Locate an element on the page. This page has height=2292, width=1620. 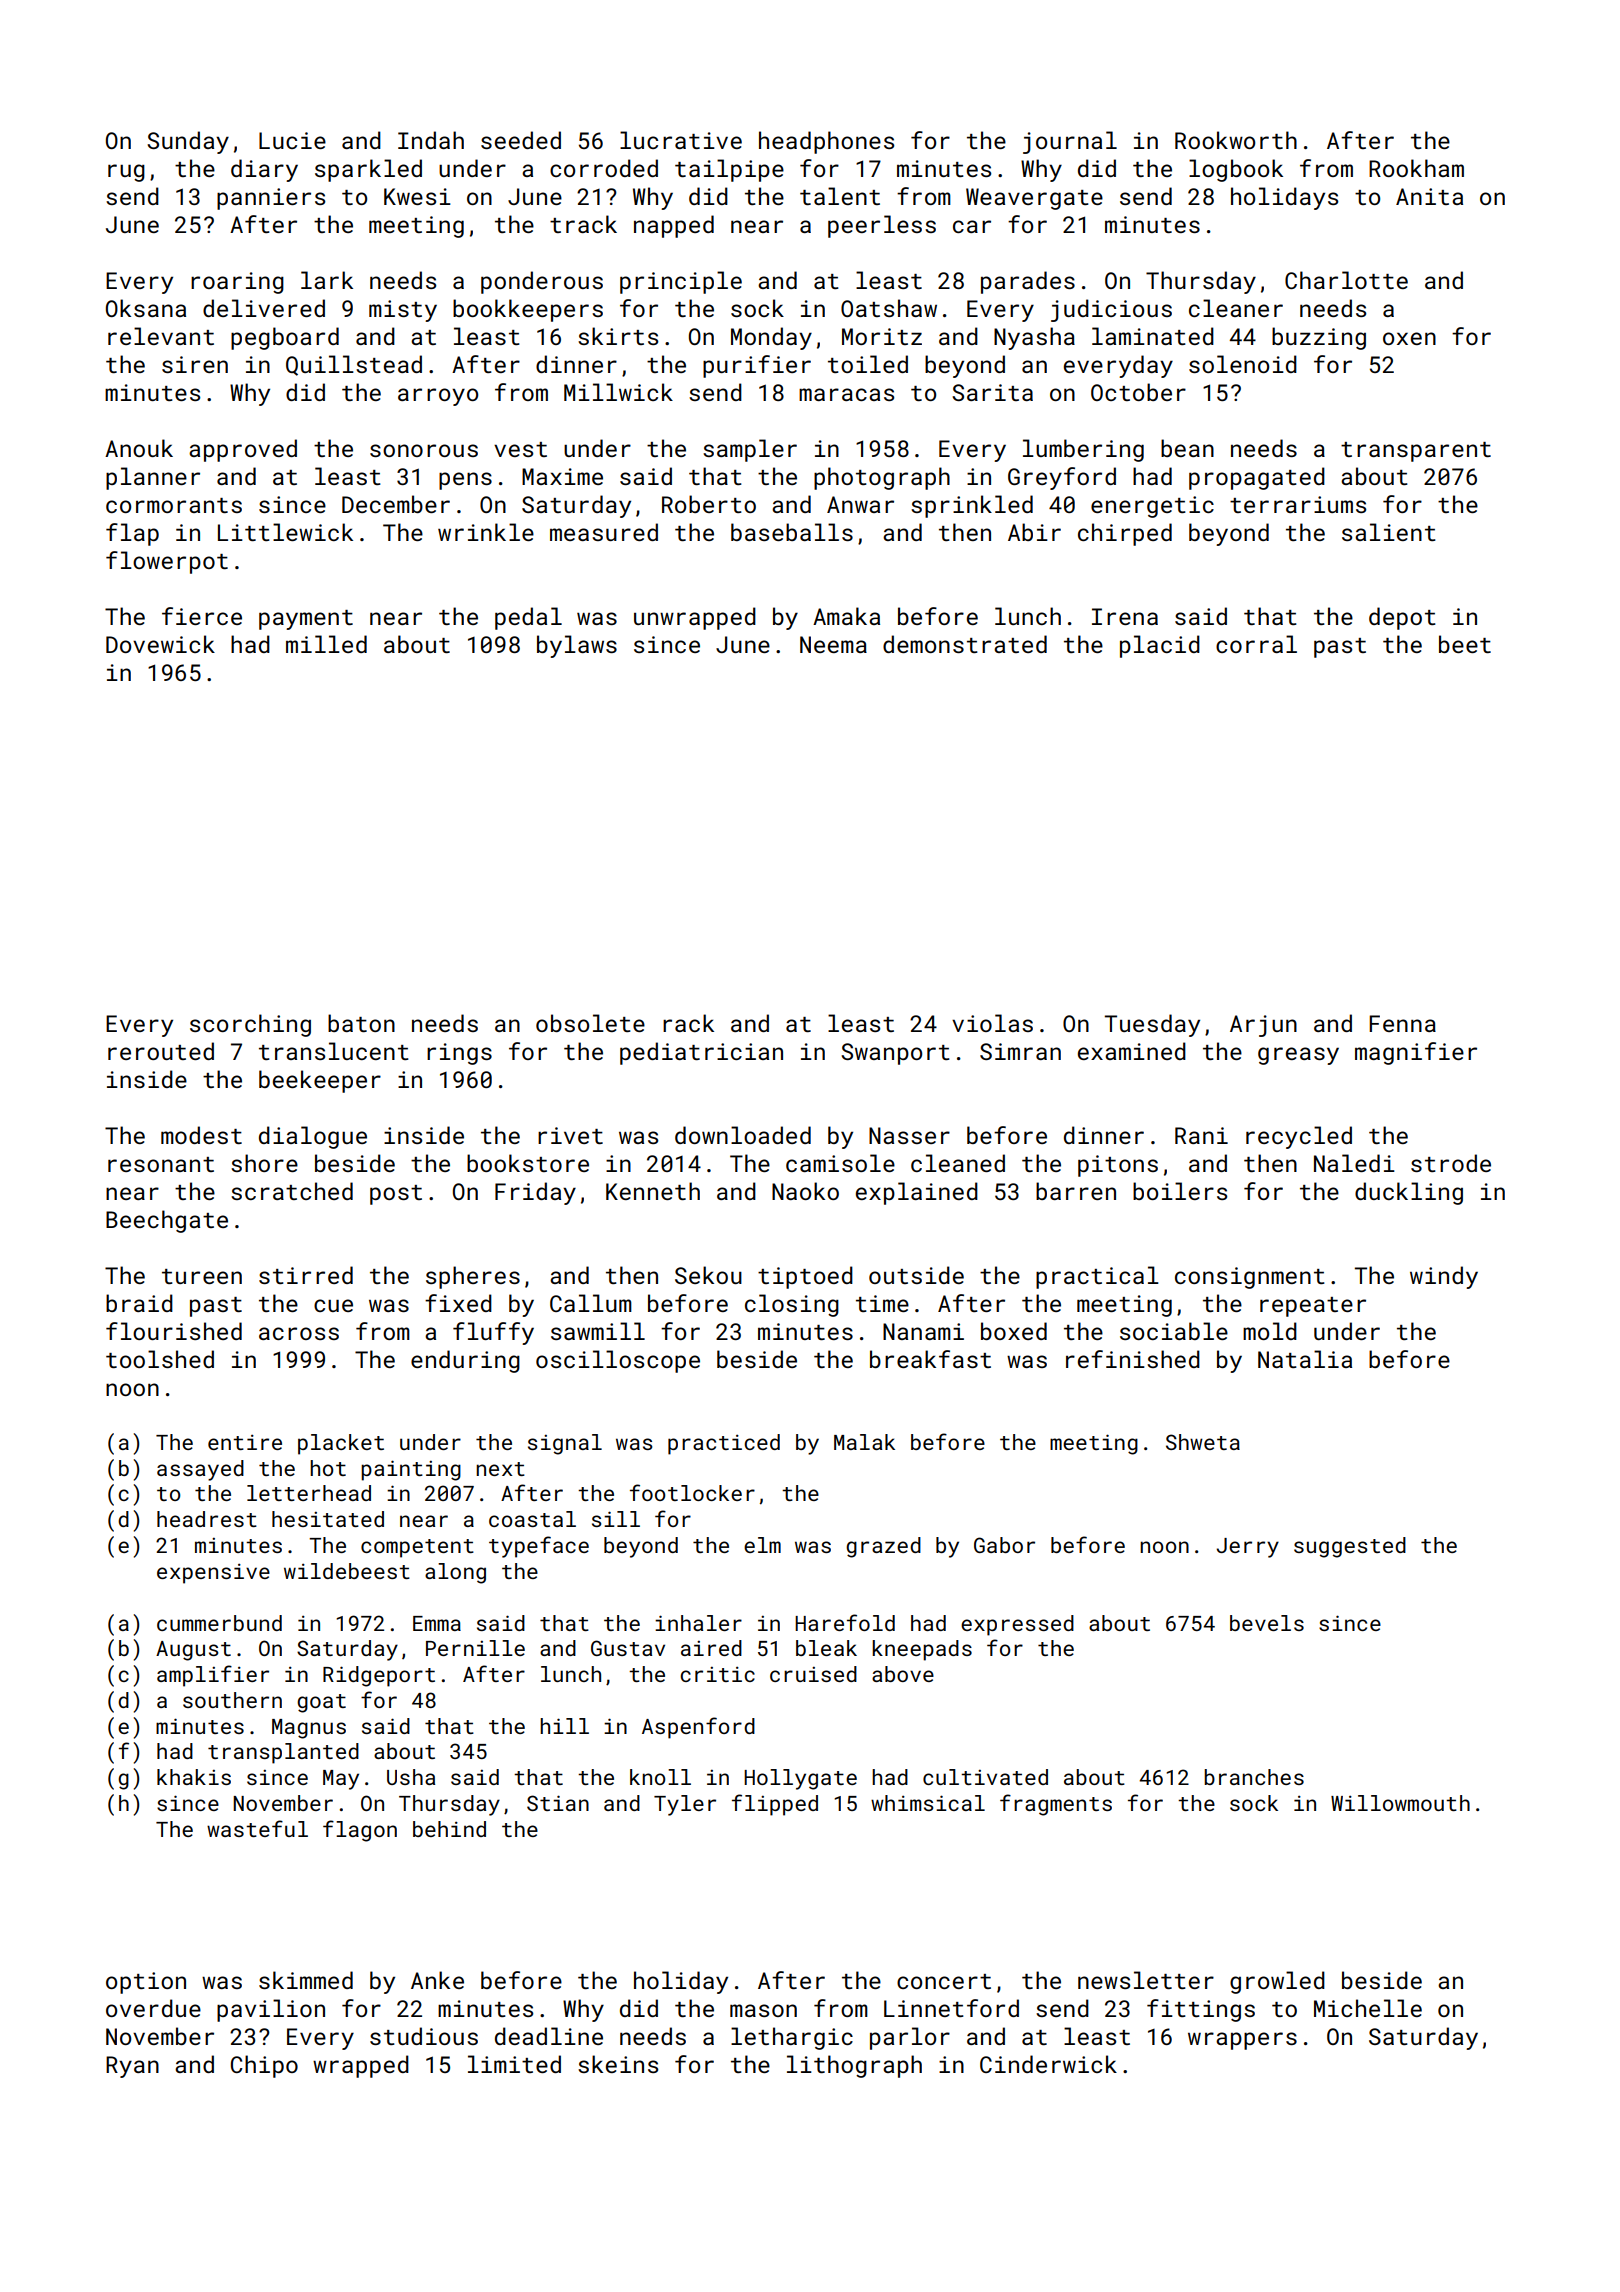
inhaler is located at coordinates (698, 1623).
